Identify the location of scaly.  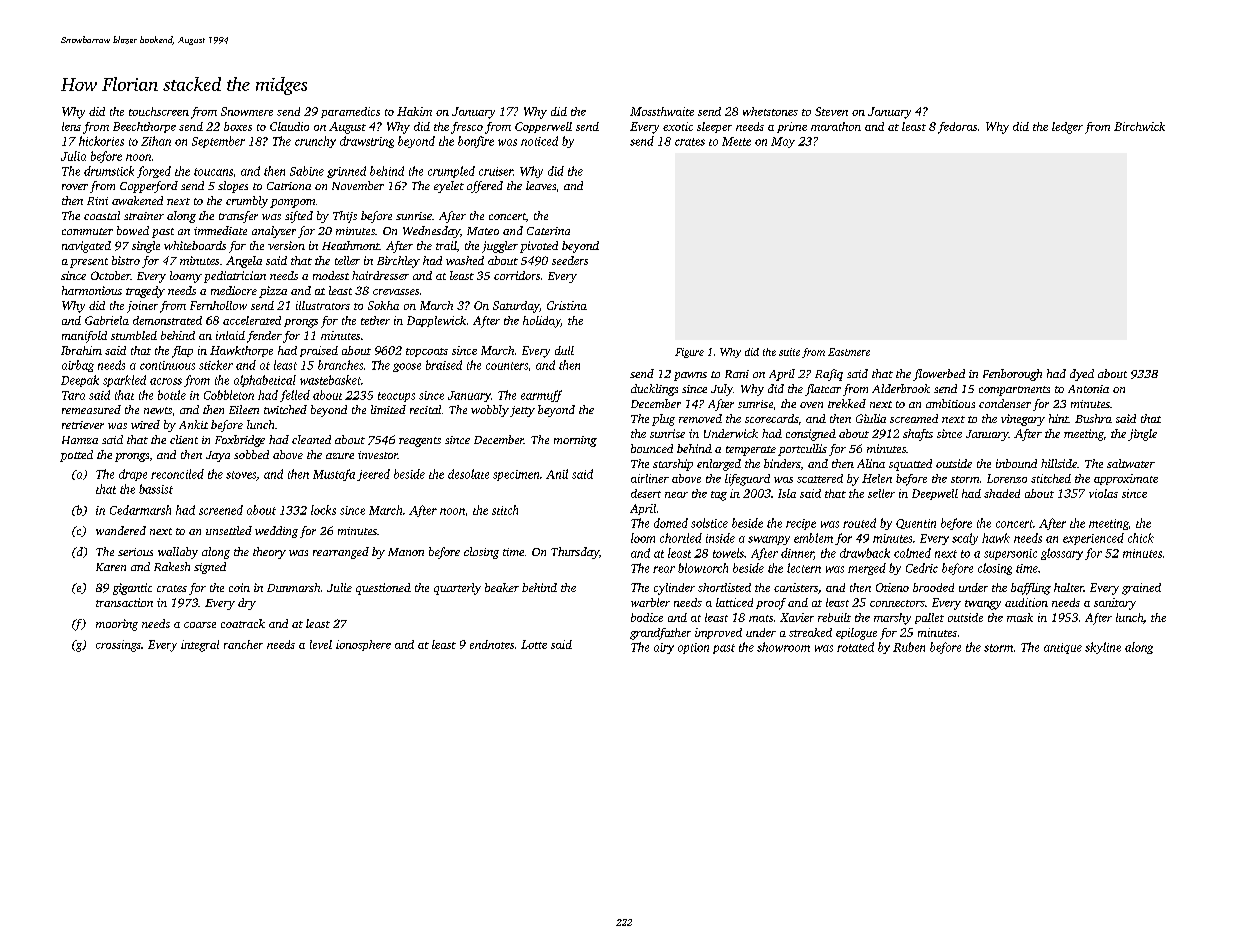
(965, 539).
